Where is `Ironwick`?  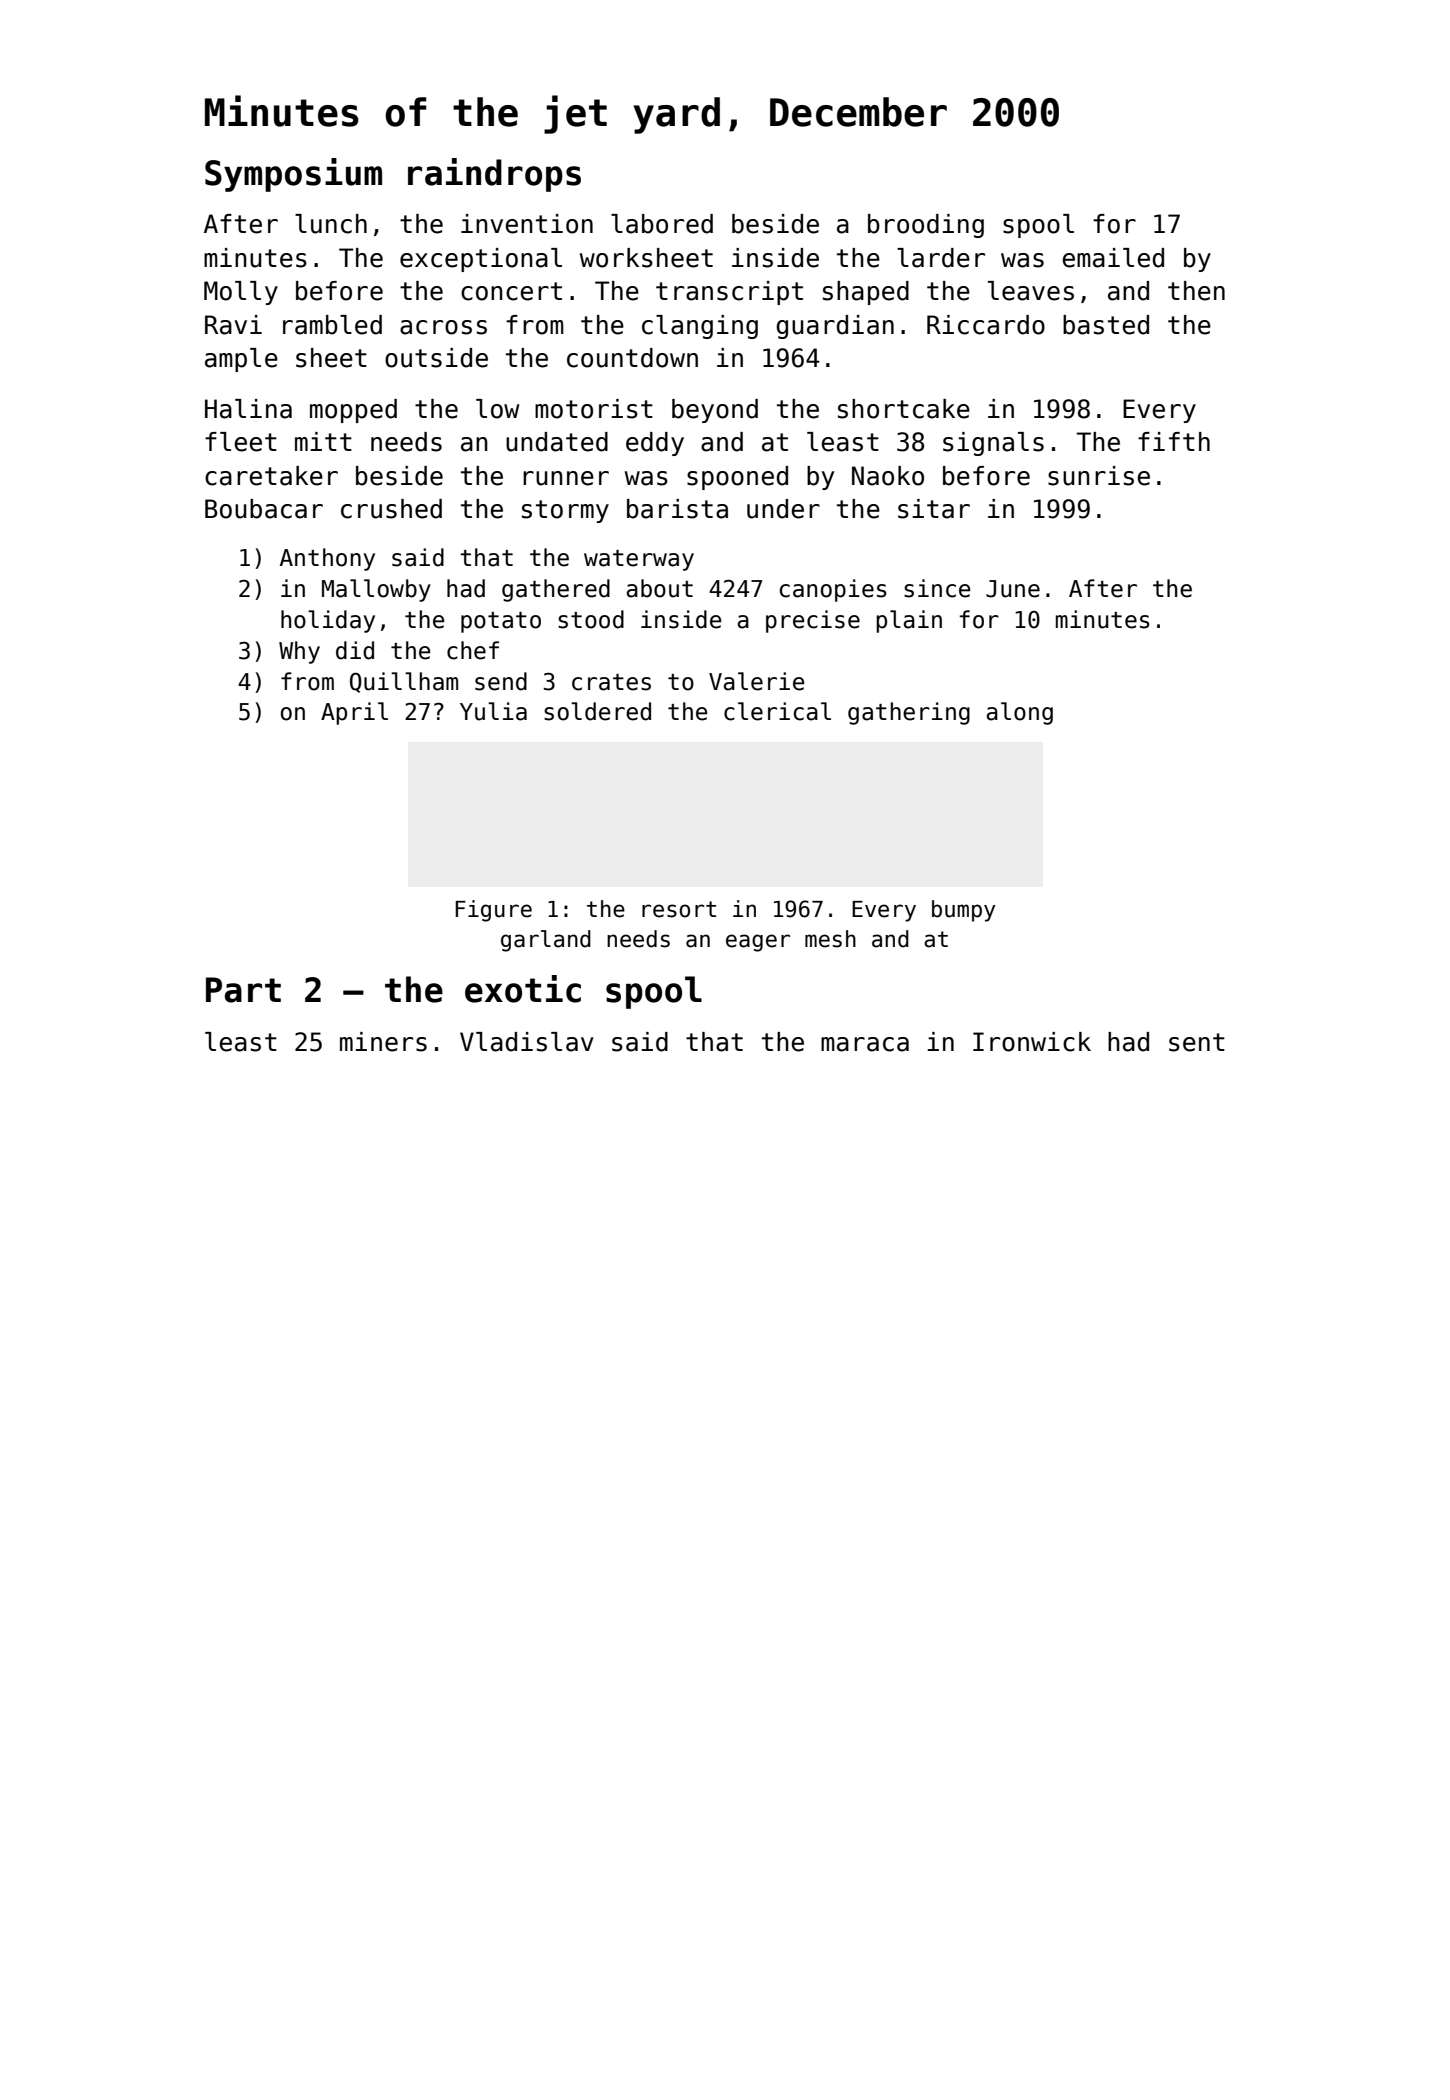 Ironwick is located at coordinates (1032, 1042).
